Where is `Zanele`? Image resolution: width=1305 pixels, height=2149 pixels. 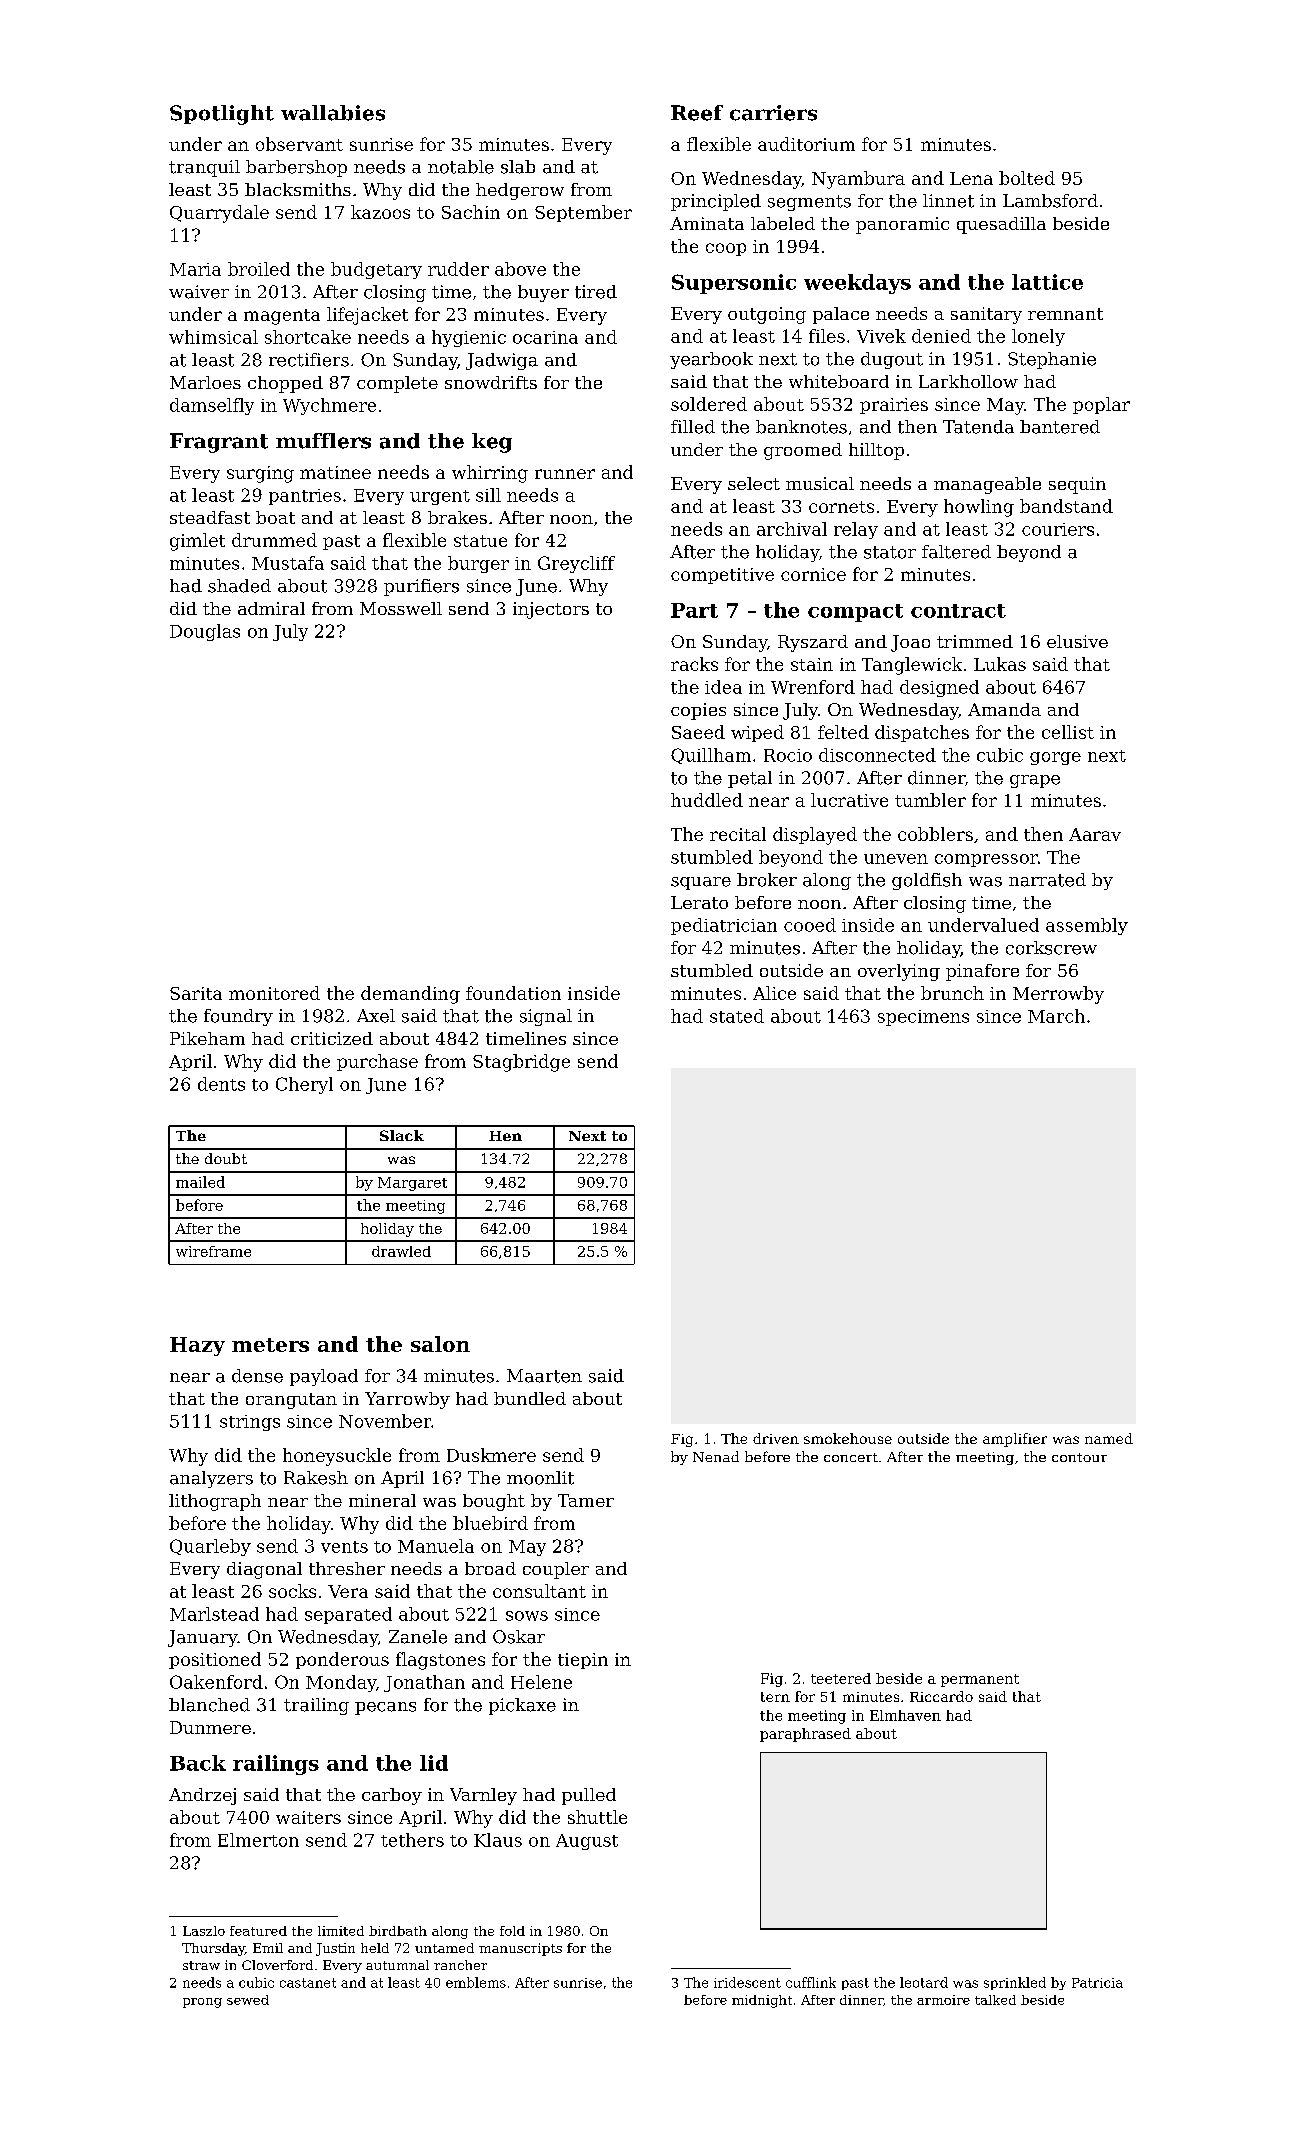 Zanele is located at coordinates (418, 1637).
